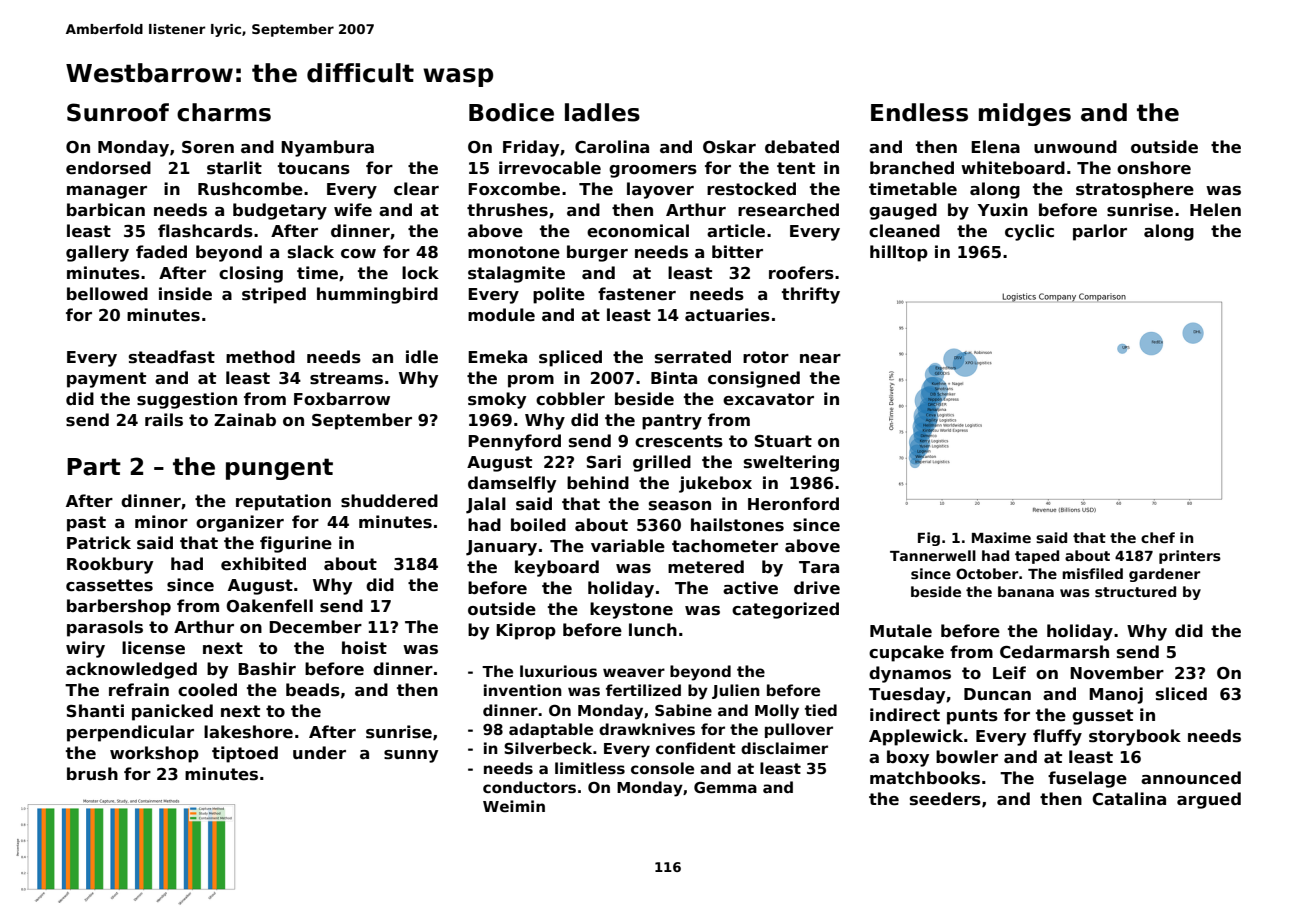  Describe the element at coordinates (791, 463) in the screenshot. I see `sweltering` at that location.
